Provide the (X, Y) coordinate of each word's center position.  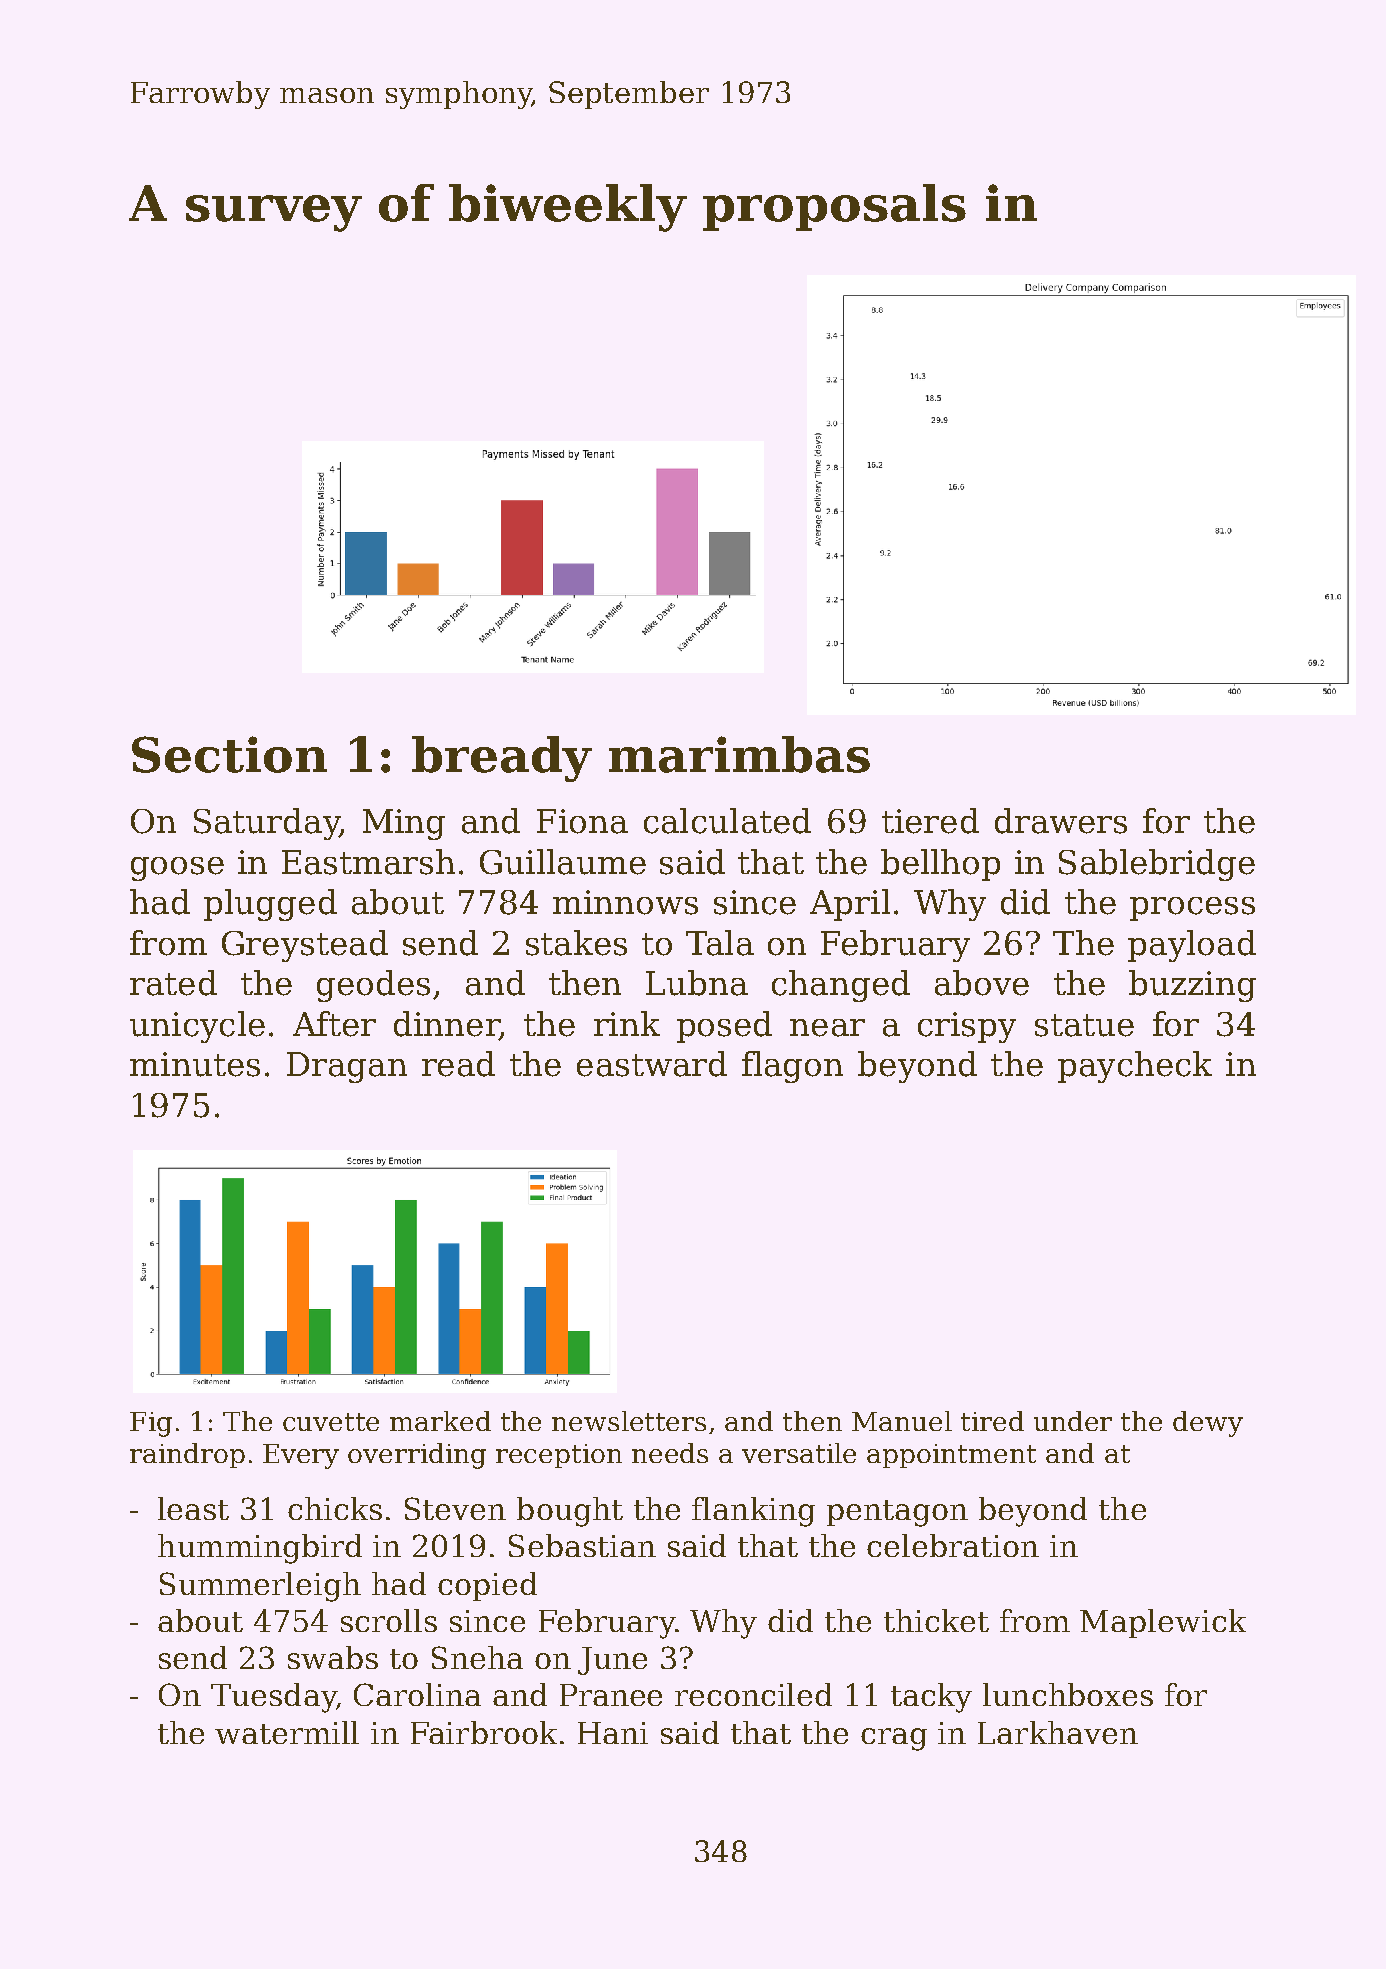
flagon (792, 1067)
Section (229, 754)
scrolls (389, 1620)
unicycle (197, 1027)
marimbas (739, 754)
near (827, 1028)
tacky (931, 1698)
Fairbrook (484, 1732)
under (1073, 1421)
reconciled (753, 1694)
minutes (195, 1064)
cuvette (331, 1422)
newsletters (629, 1421)
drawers (1061, 821)
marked (440, 1421)
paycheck (1135, 1067)
